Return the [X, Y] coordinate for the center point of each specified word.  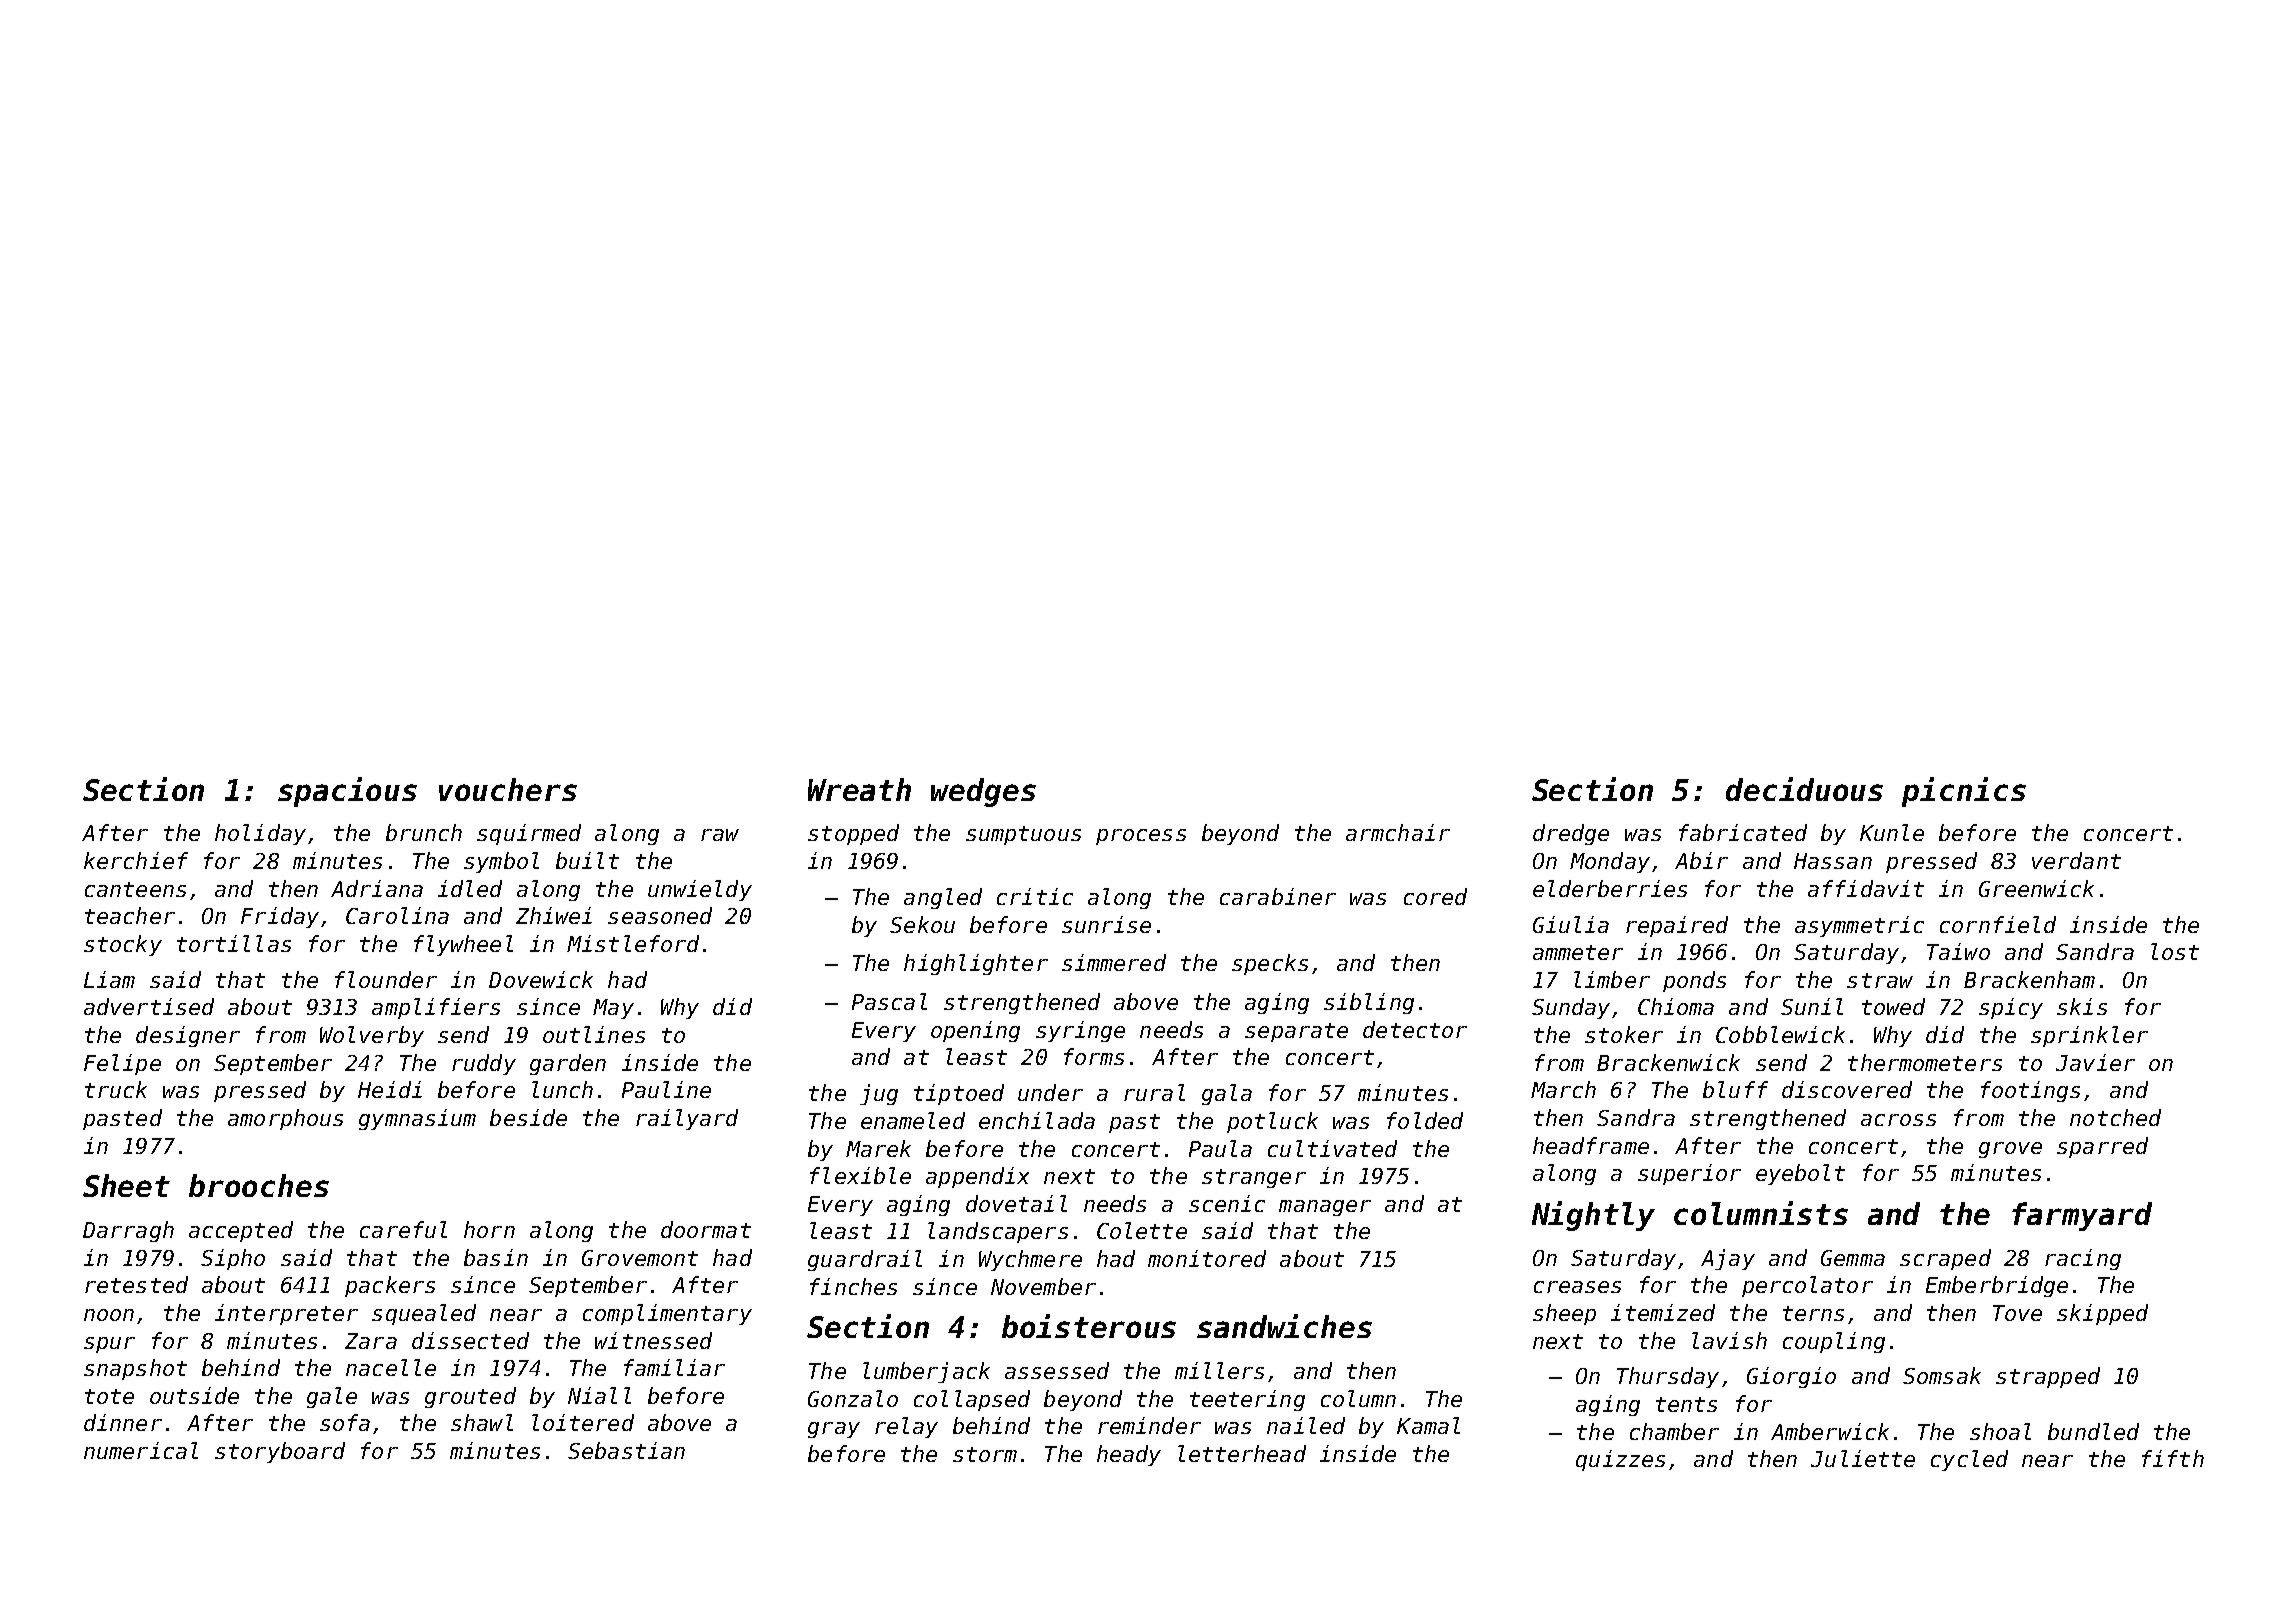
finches [853, 1286]
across [1898, 1120]
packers [390, 1286]
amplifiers [436, 1008]
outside [194, 1395]
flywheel [463, 945]
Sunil [1812, 1006]
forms [1094, 1056]
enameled [913, 1120]
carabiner [1278, 896]
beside [528, 1117]
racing [2083, 1259]
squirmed [529, 834]
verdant [2076, 860]
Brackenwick [1668, 1062]
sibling [1369, 1003]
